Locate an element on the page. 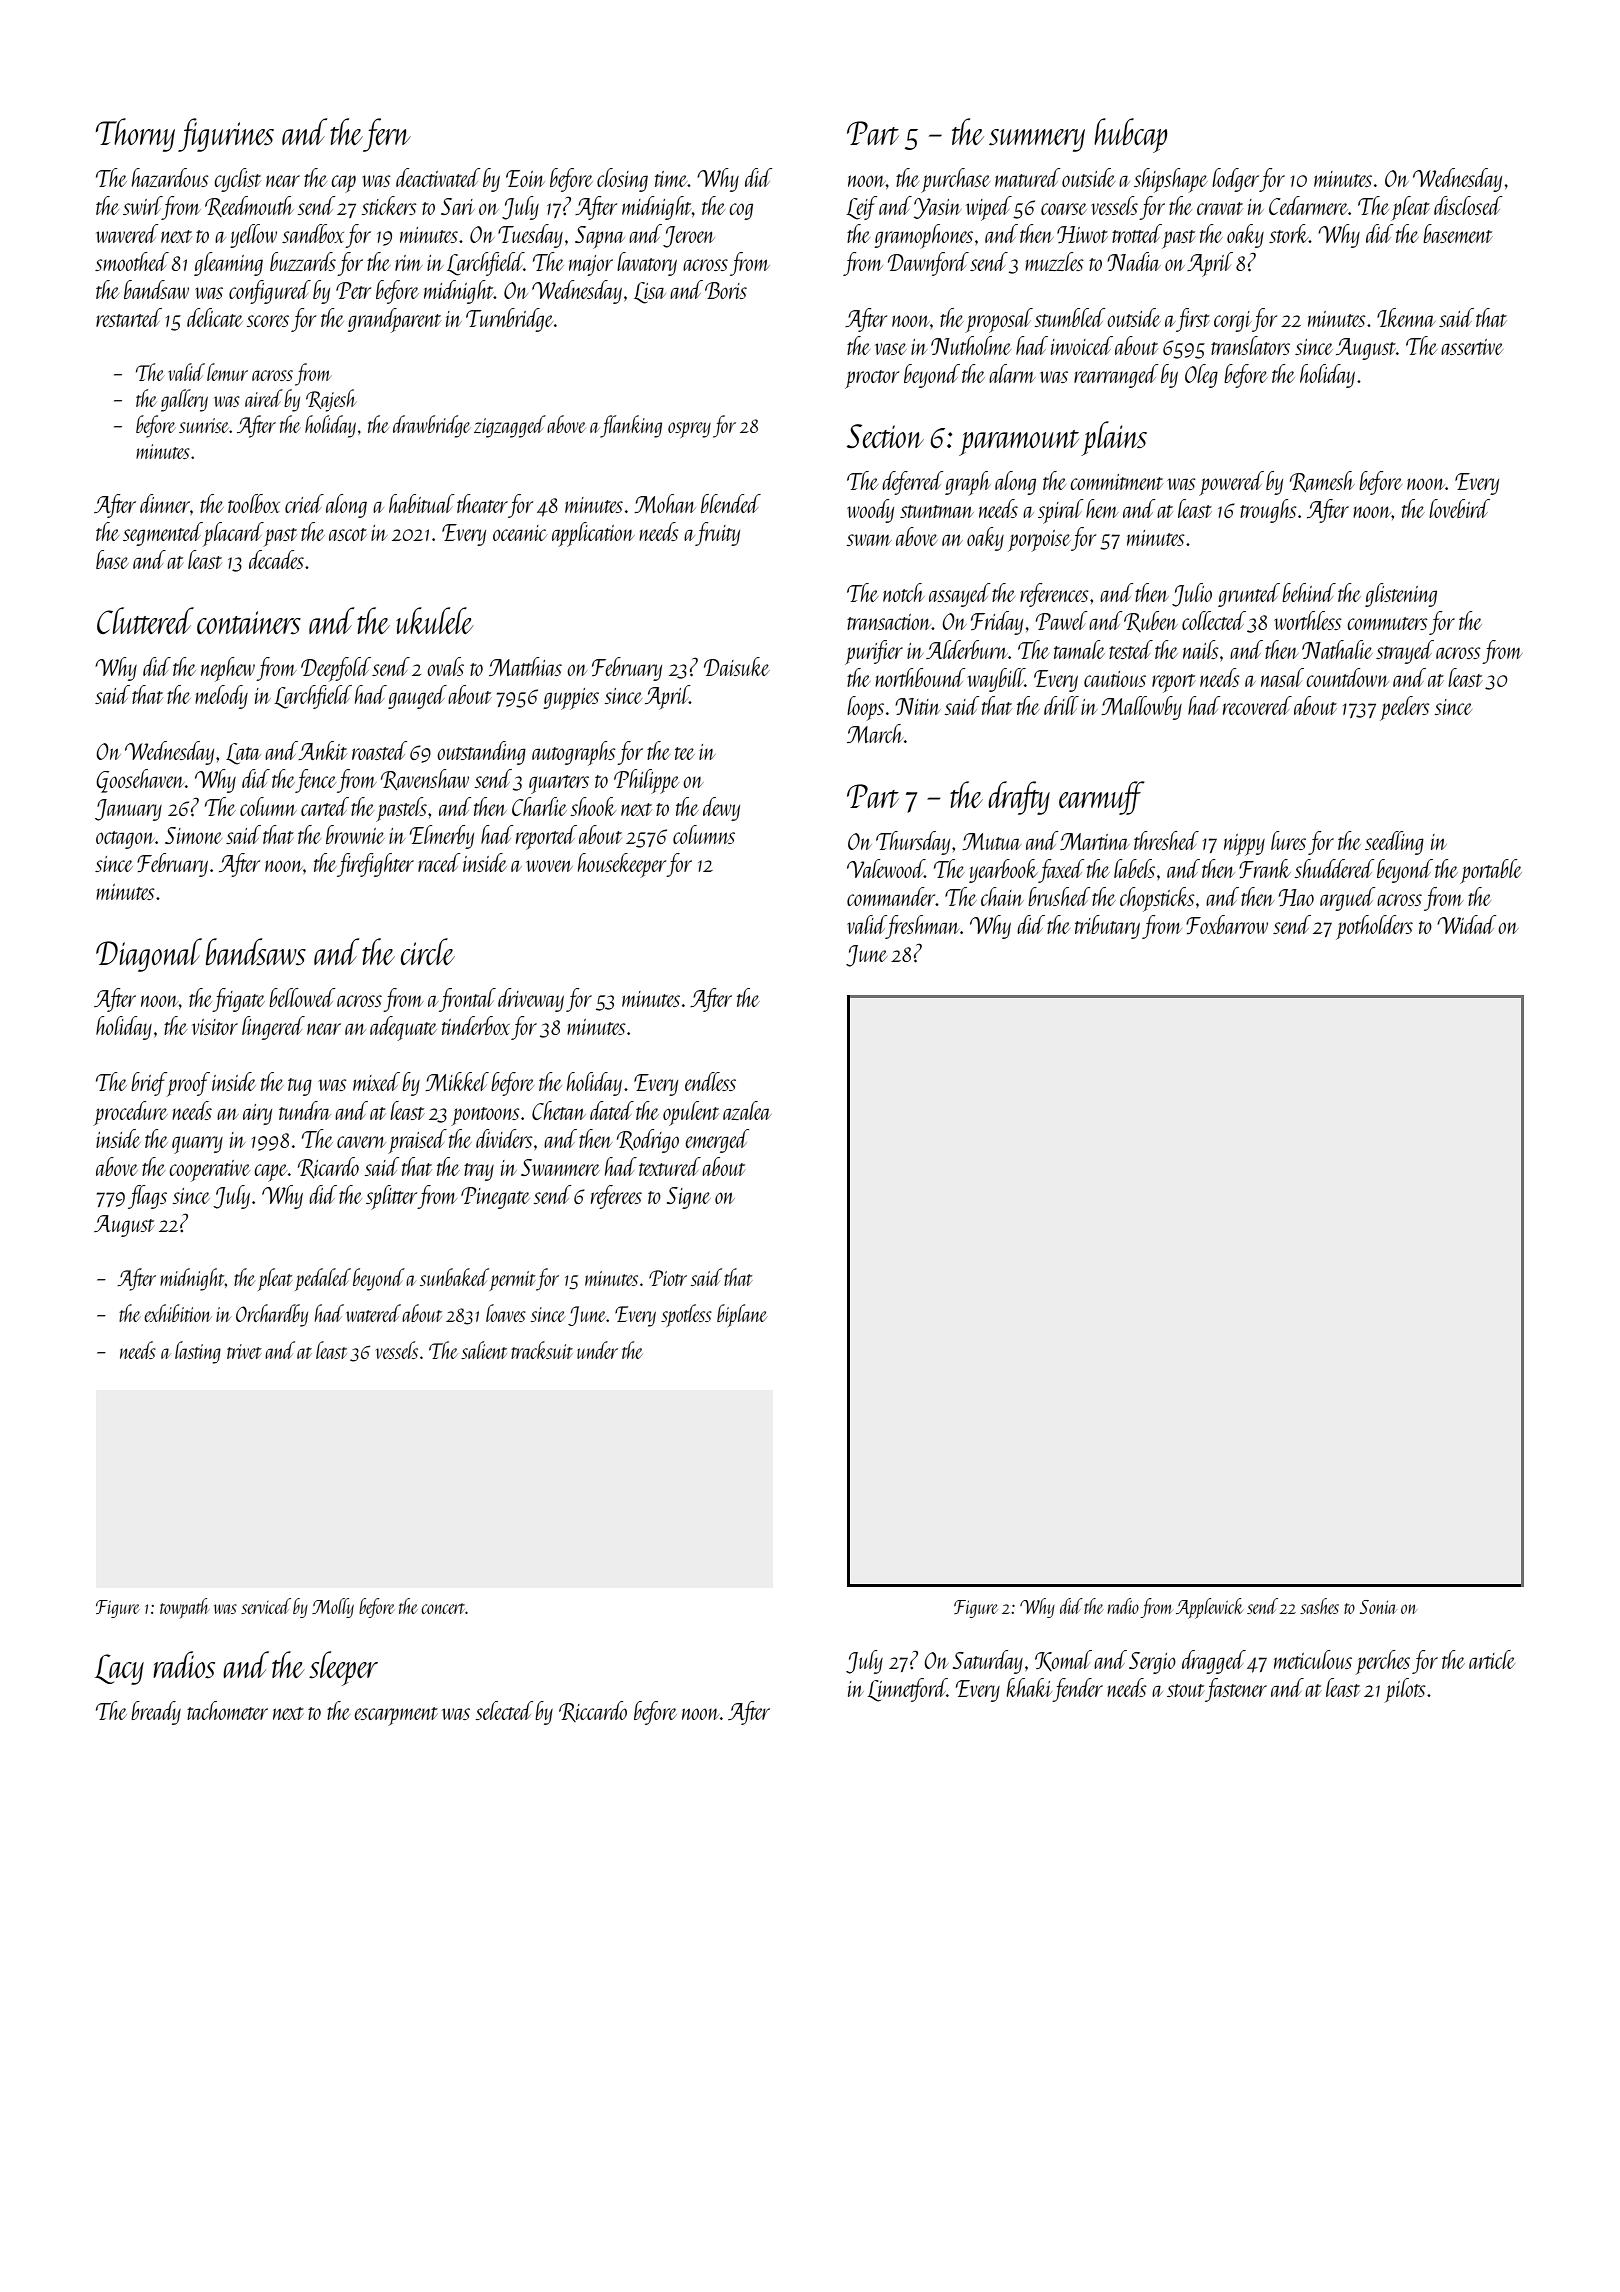 The width and height of the image is (1620, 2292). Pinegate is located at coordinates (495, 1198).
